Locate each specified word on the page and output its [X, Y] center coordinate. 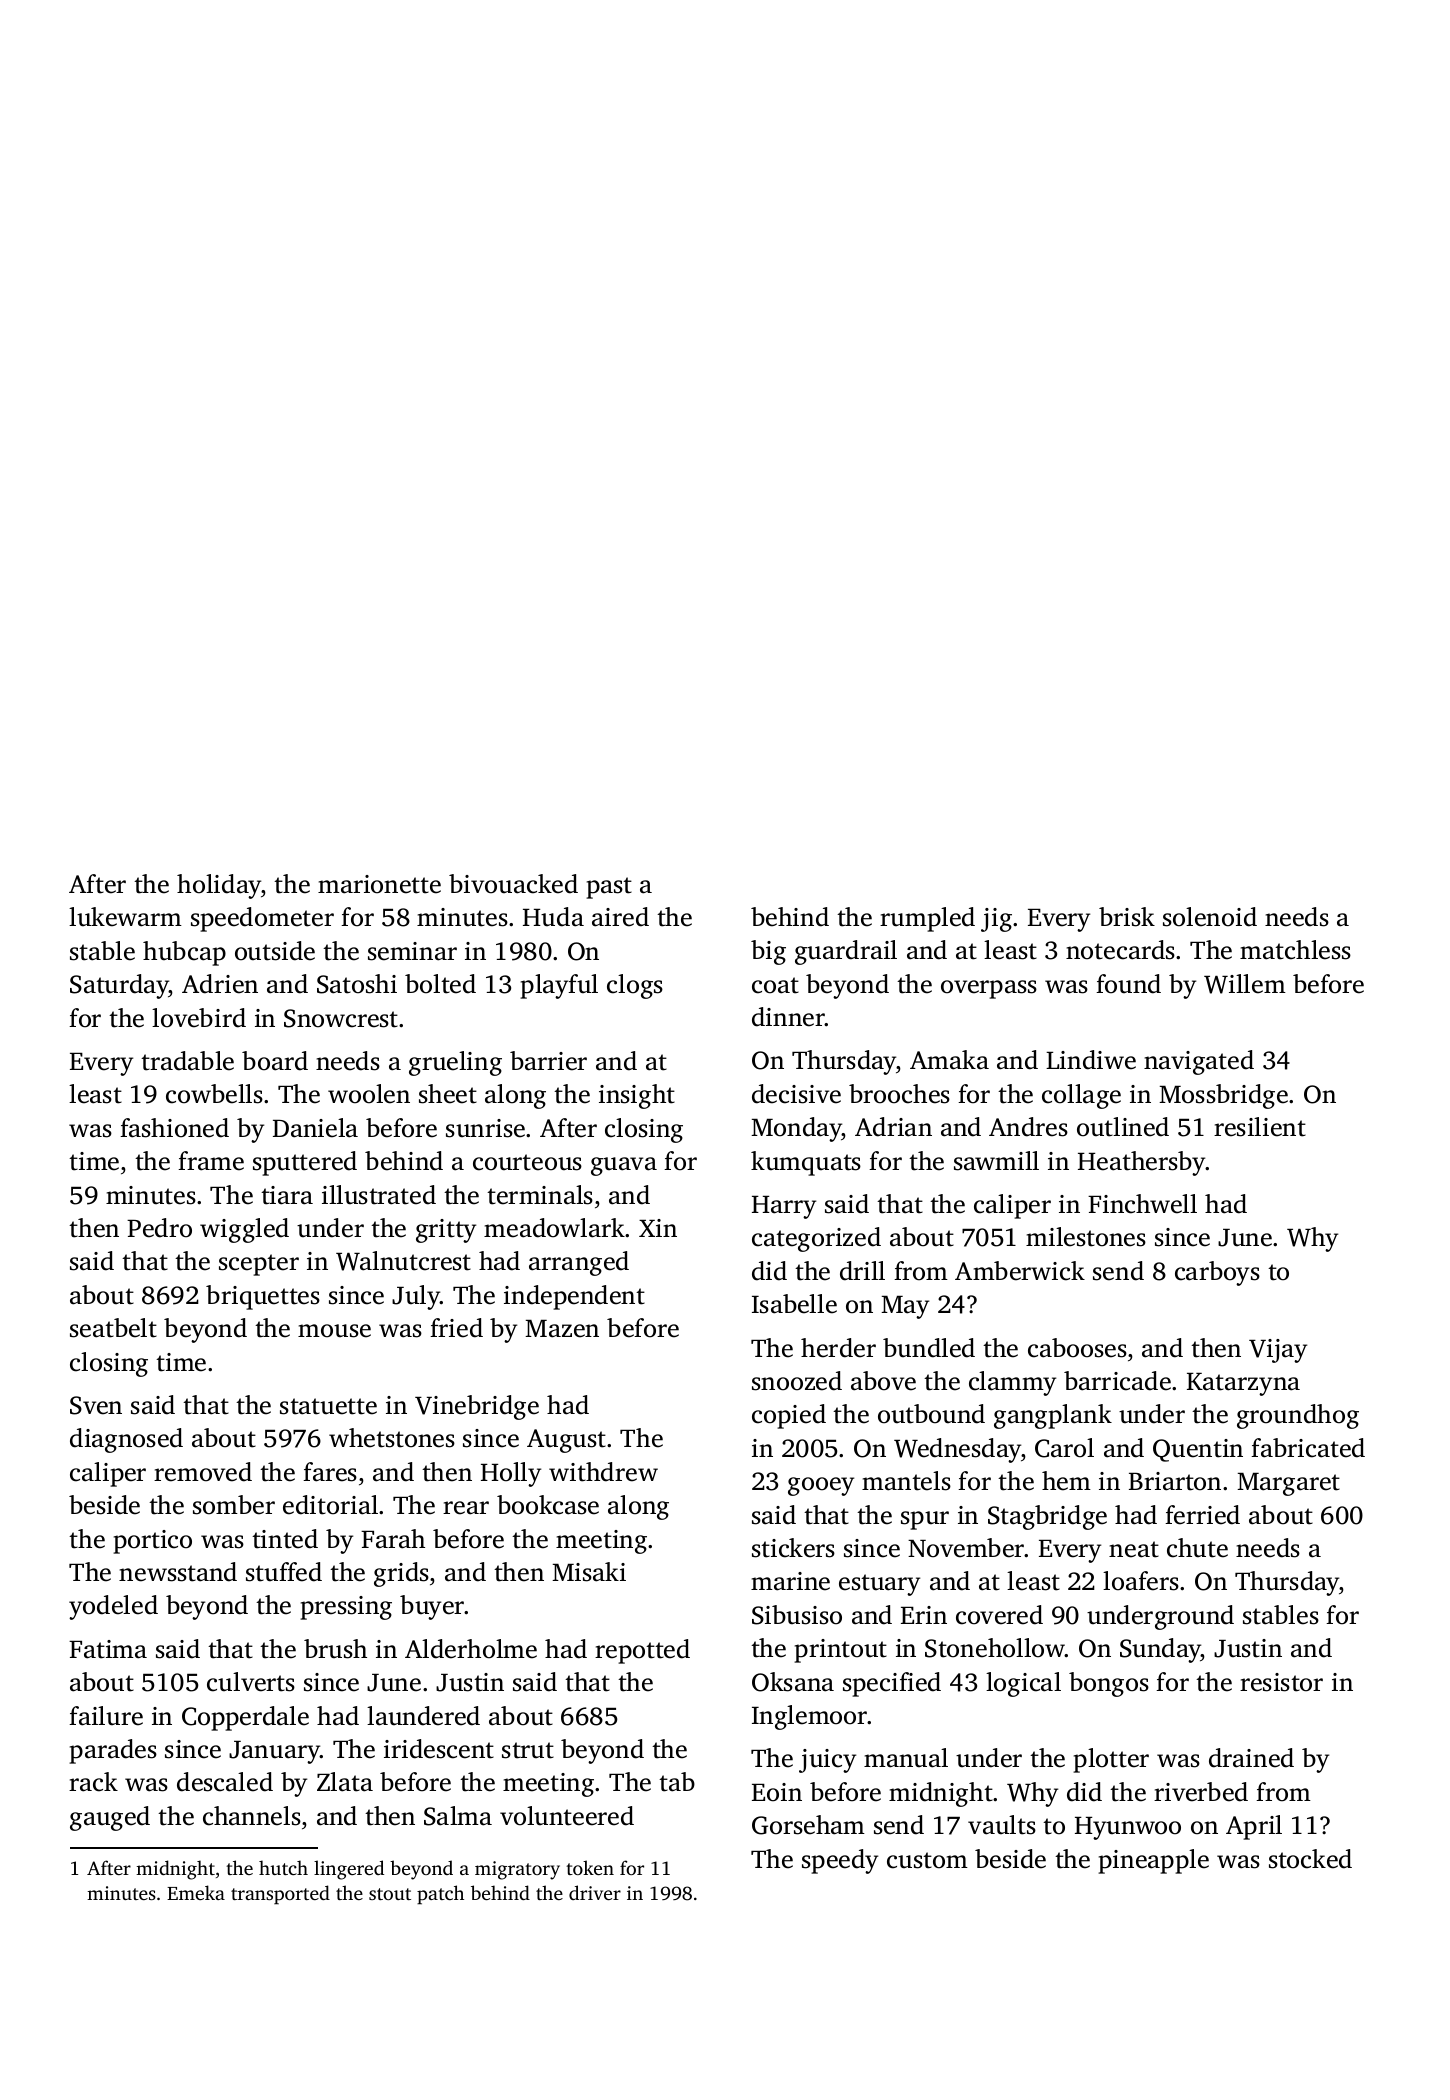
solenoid [1210, 917]
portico [152, 1542]
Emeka [196, 1892]
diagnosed [126, 1440]
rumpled [927, 919]
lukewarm [125, 917]
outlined [1123, 1127]
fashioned [174, 1128]
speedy [840, 1861]
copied [789, 1416]
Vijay [1278, 1351]
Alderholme [471, 1649]
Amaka [949, 1060]
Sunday [1160, 1650]
